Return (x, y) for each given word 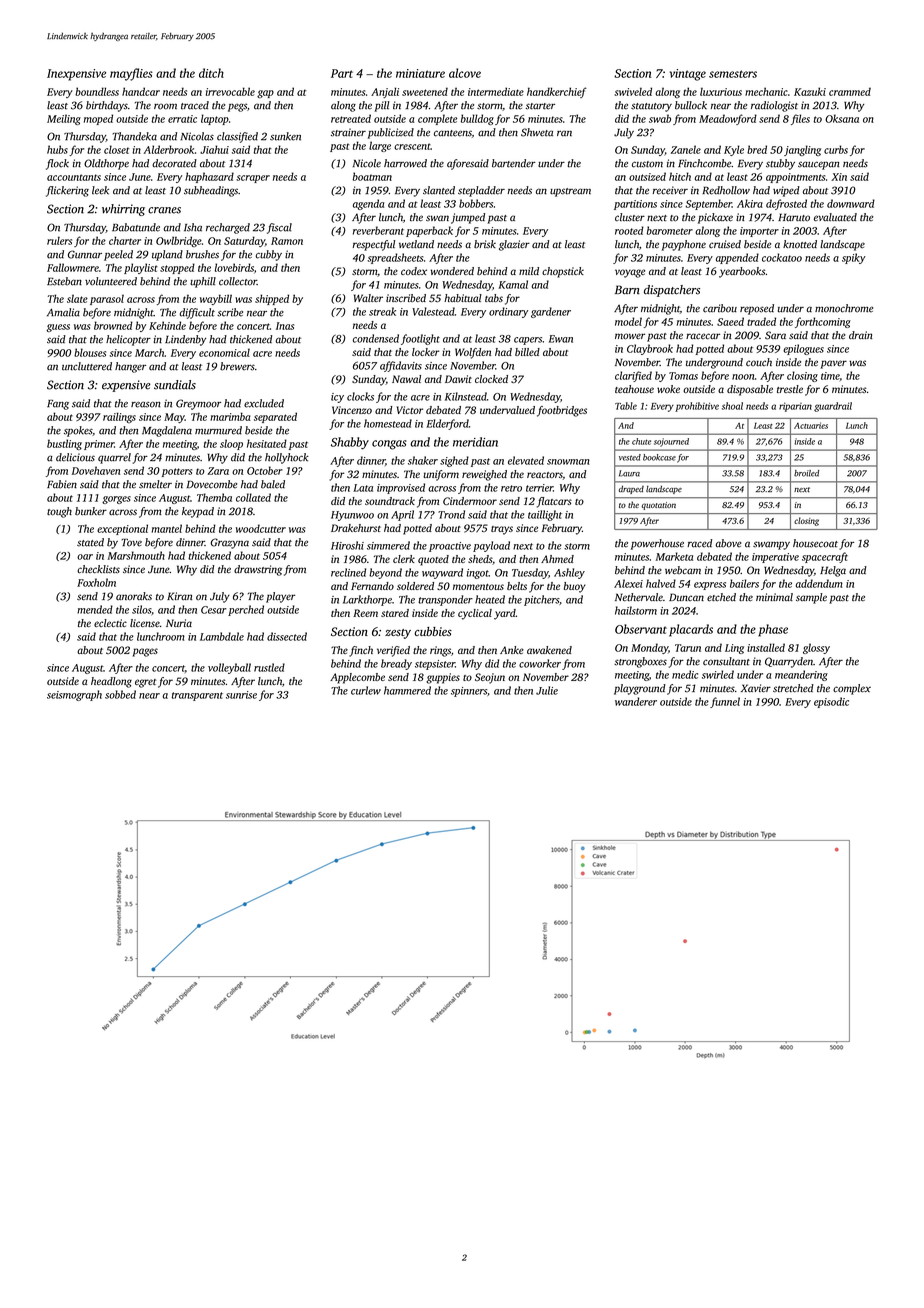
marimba (230, 416)
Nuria (179, 623)
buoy (575, 587)
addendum (819, 583)
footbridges (562, 411)
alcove (465, 73)
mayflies (131, 74)
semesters (733, 74)
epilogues (803, 349)
